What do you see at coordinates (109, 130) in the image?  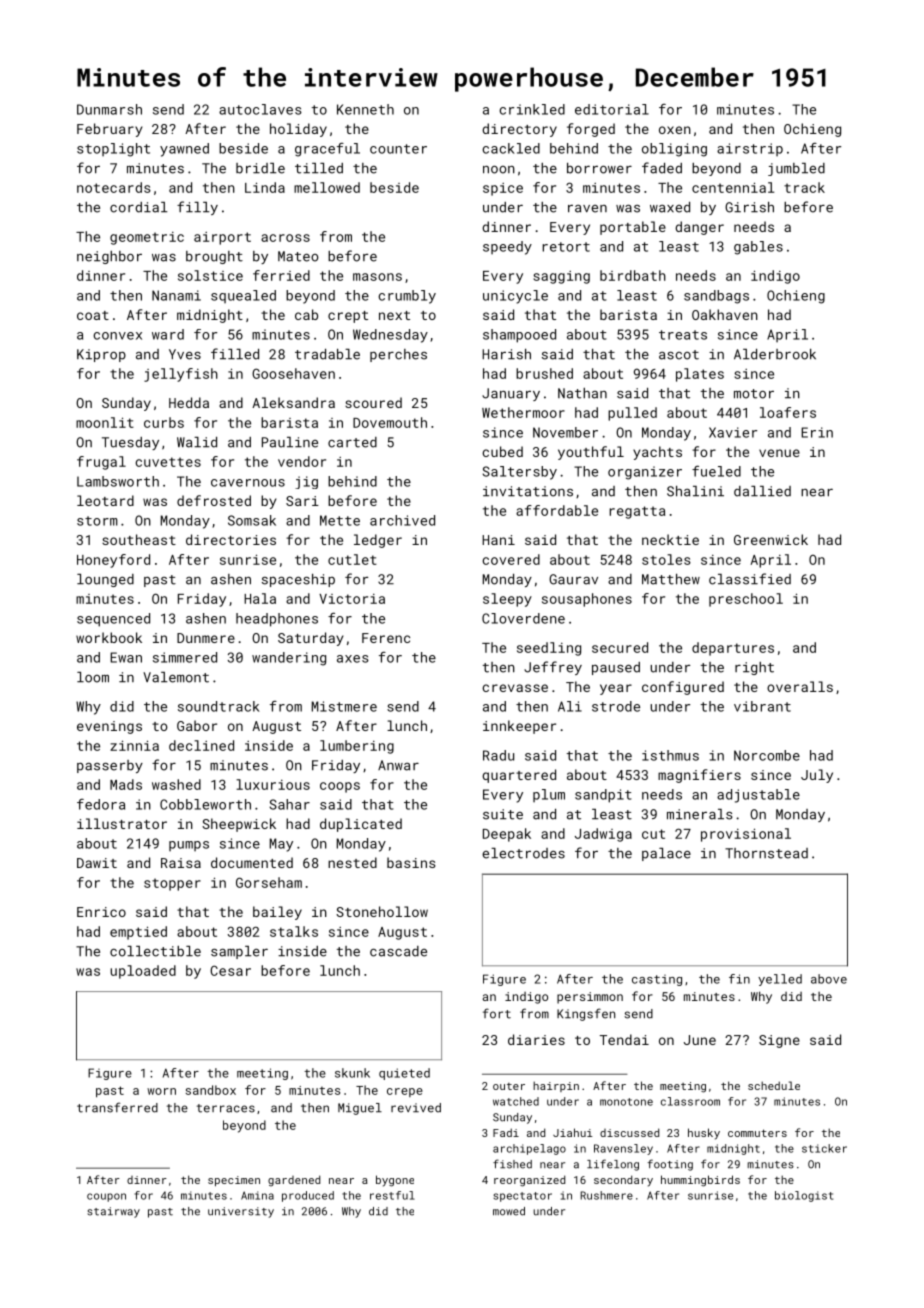 I see `February` at bounding box center [109, 130].
